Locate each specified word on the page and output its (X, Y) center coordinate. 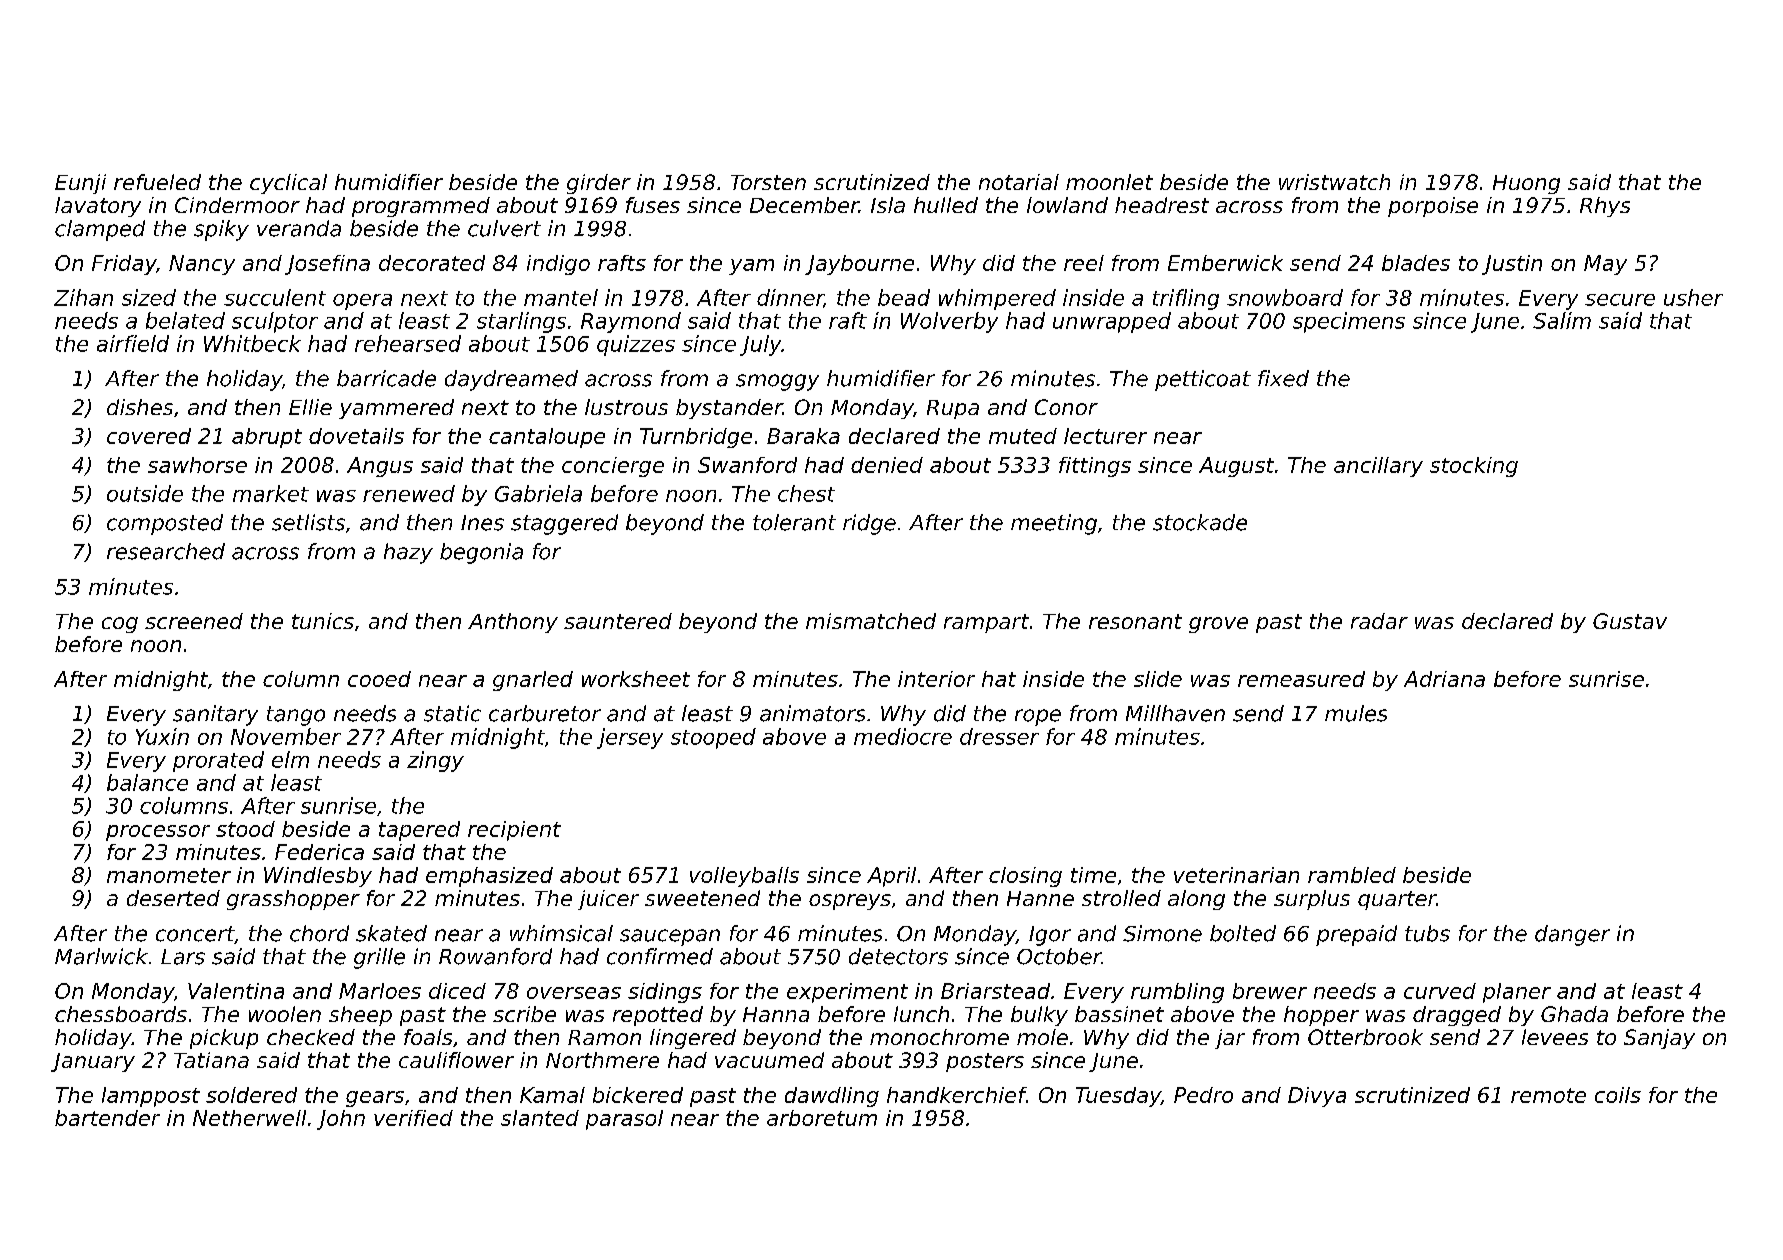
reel (1084, 263)
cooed (379, 679)
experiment (847, 993)
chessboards (121, 1014)
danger (1572, 935)
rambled (1352, 875)
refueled (157, 182)
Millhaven (1175, 713)
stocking (1474, 467)
